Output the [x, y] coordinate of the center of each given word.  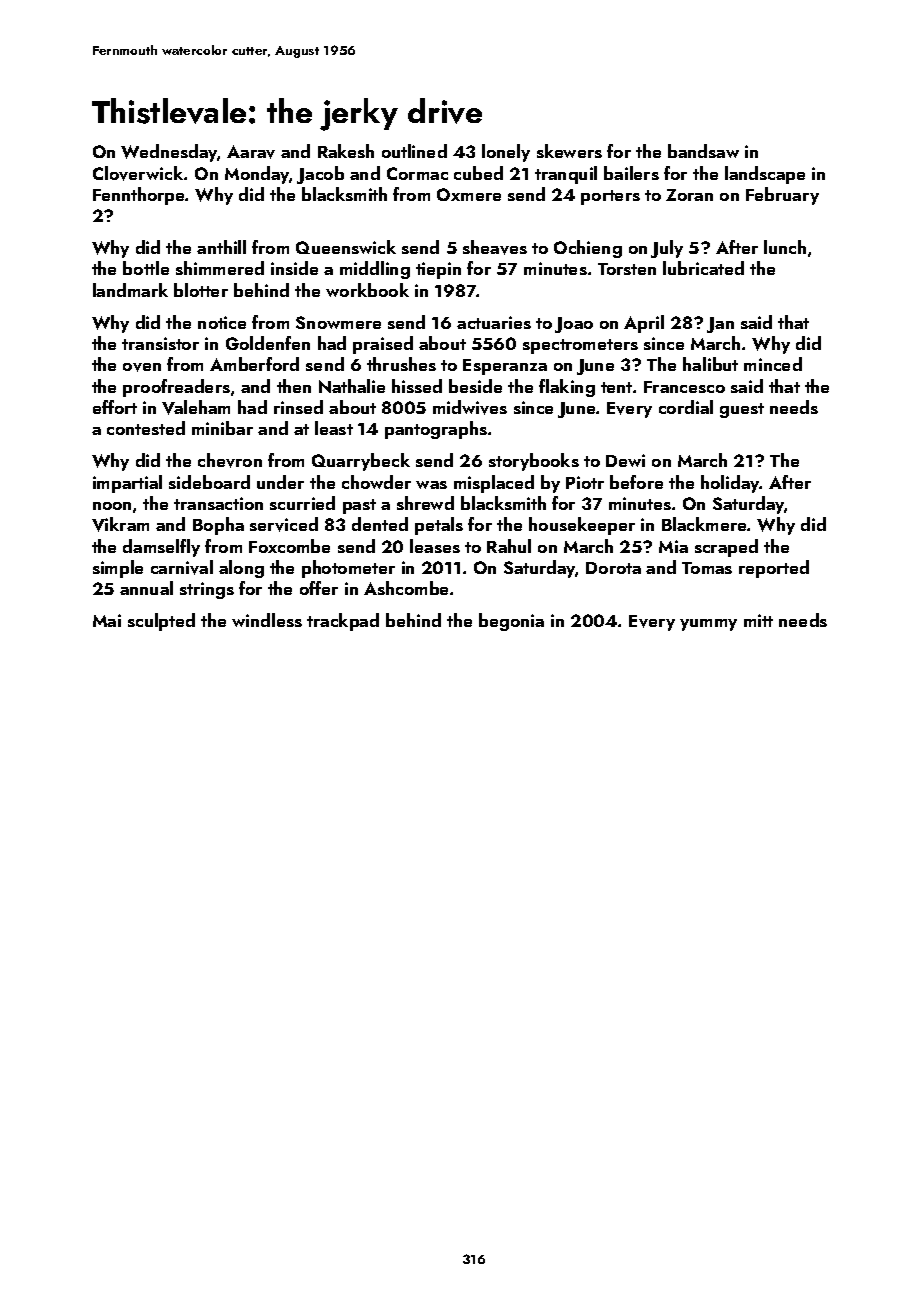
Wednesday [169, 153]
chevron [230, 460]
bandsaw [703, 151]
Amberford [254, 364]
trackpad [343, 622]
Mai [107, 620]
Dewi [625, 460]
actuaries [494, 322]
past [359, 506]
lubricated [703, 268]
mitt [758, 620]
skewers [569, 151]
